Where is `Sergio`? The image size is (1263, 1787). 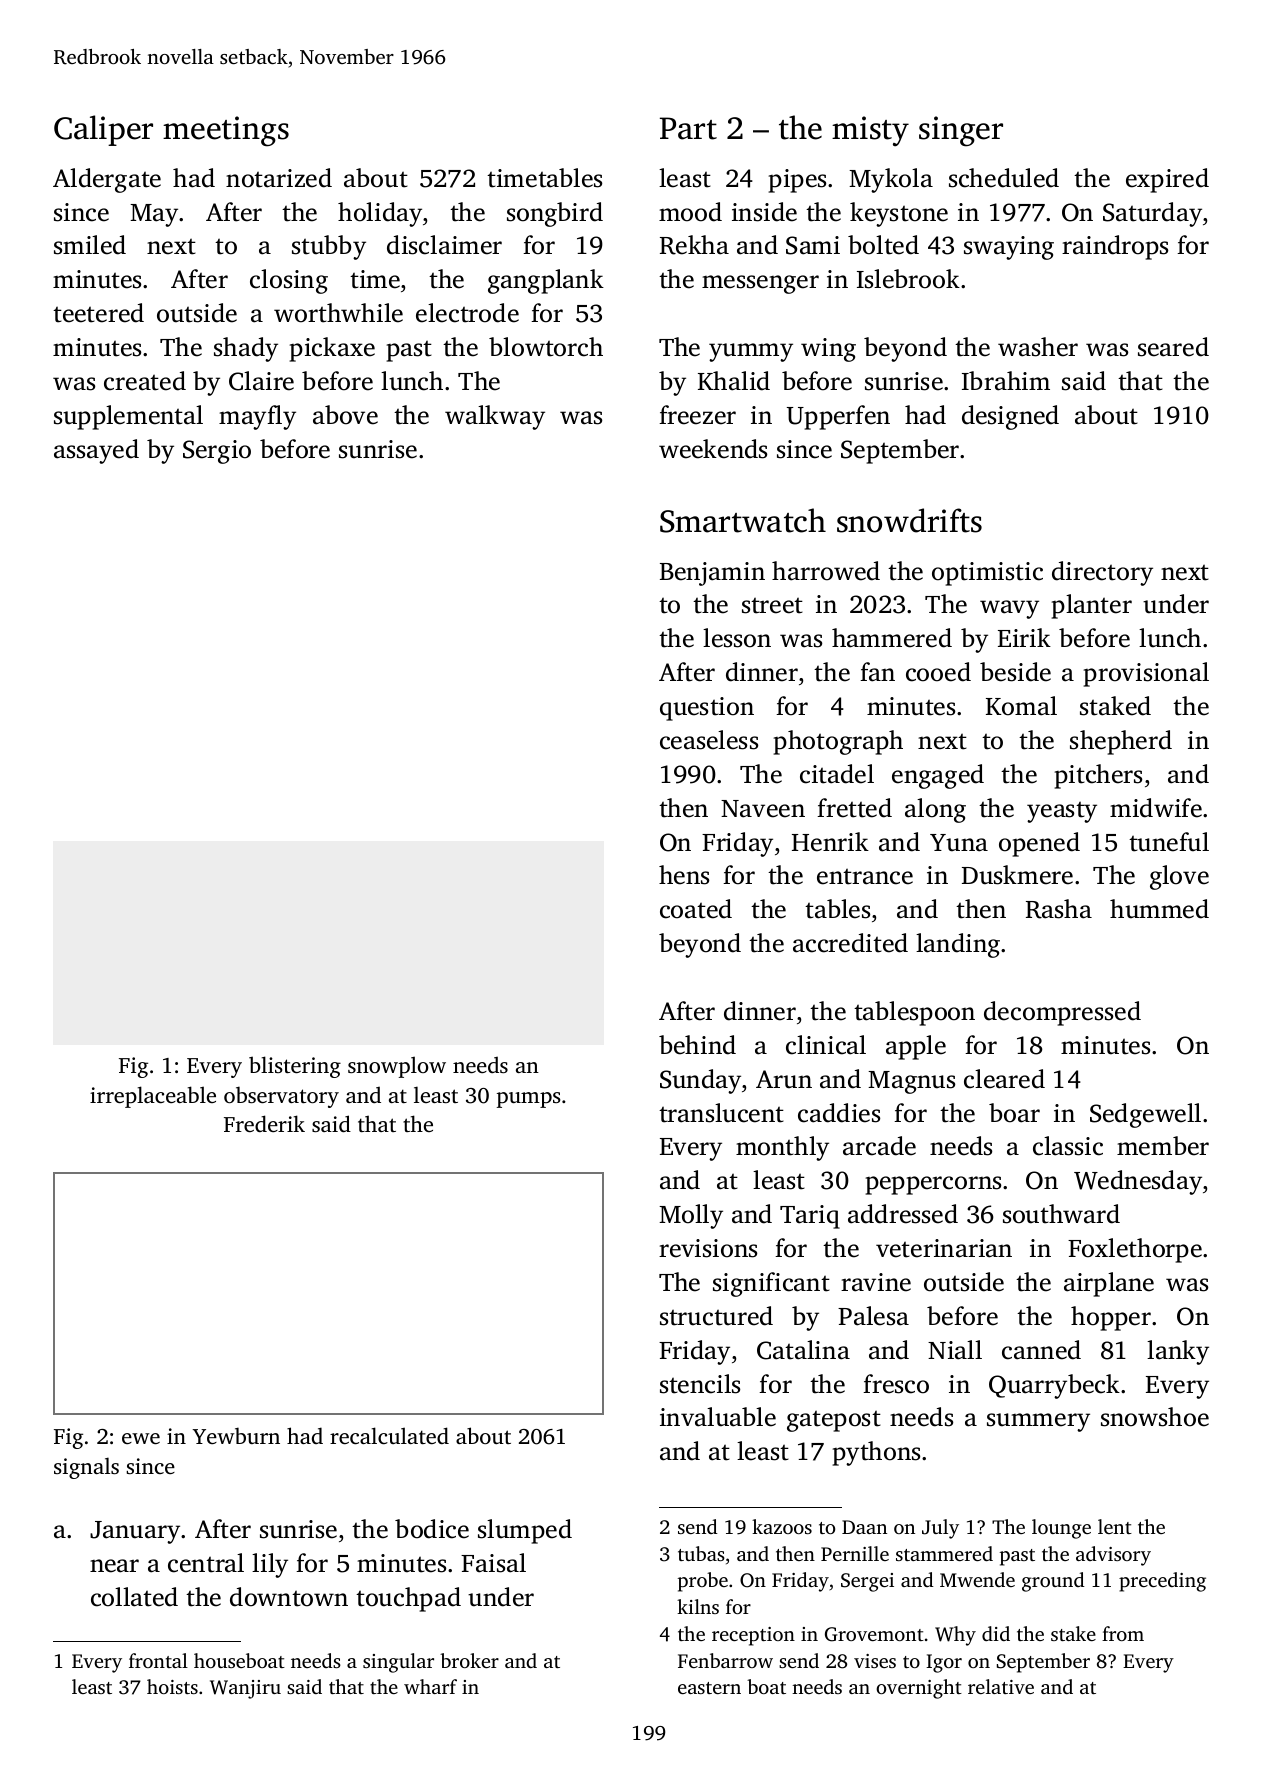 Sergio is located at coordinates (217, 452).
